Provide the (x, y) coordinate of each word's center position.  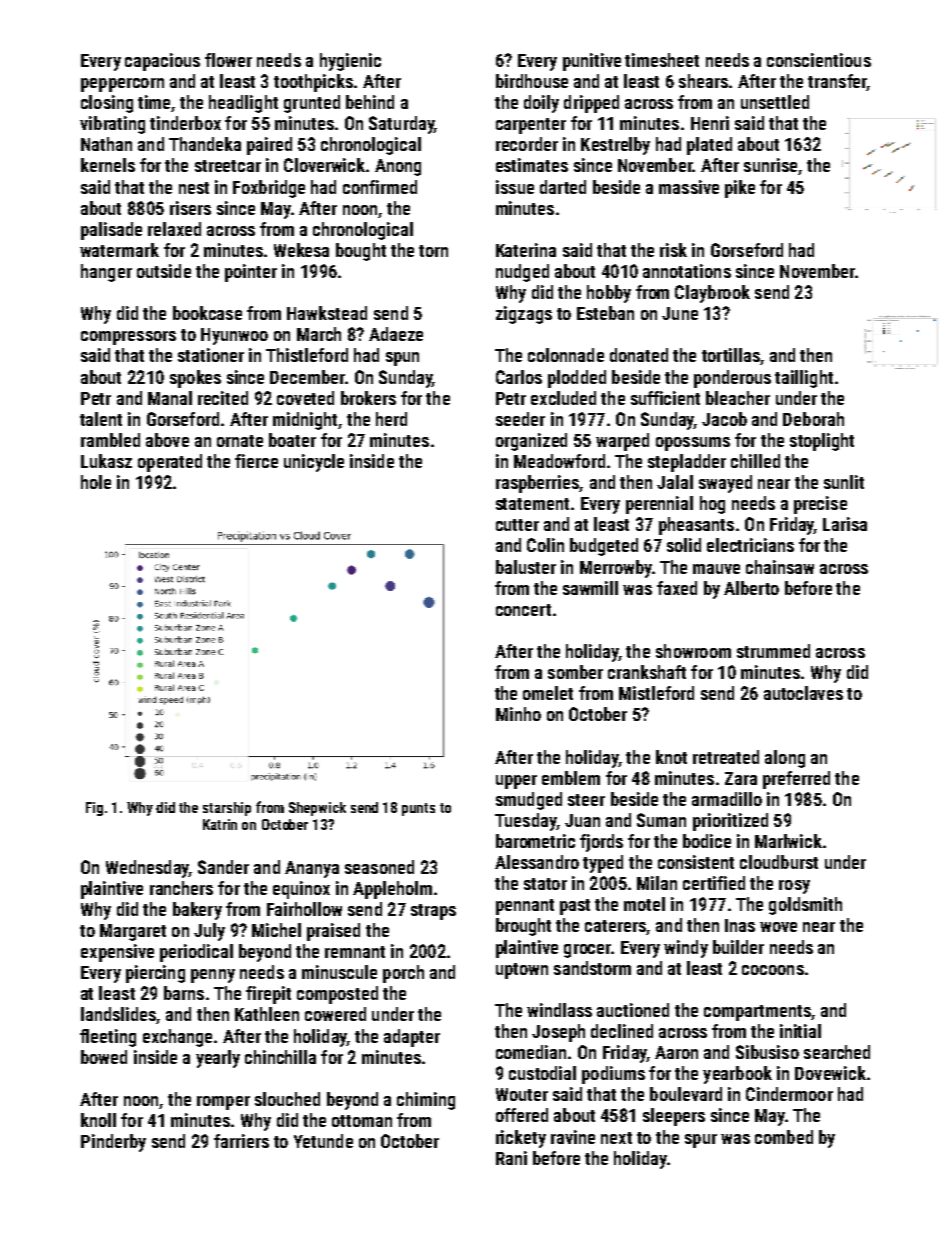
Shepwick (317, 809)
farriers (241, 1141)
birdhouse (532, 81)
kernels (108, 165)
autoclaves (803, 693)
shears (703, 81)
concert (523, 610)
